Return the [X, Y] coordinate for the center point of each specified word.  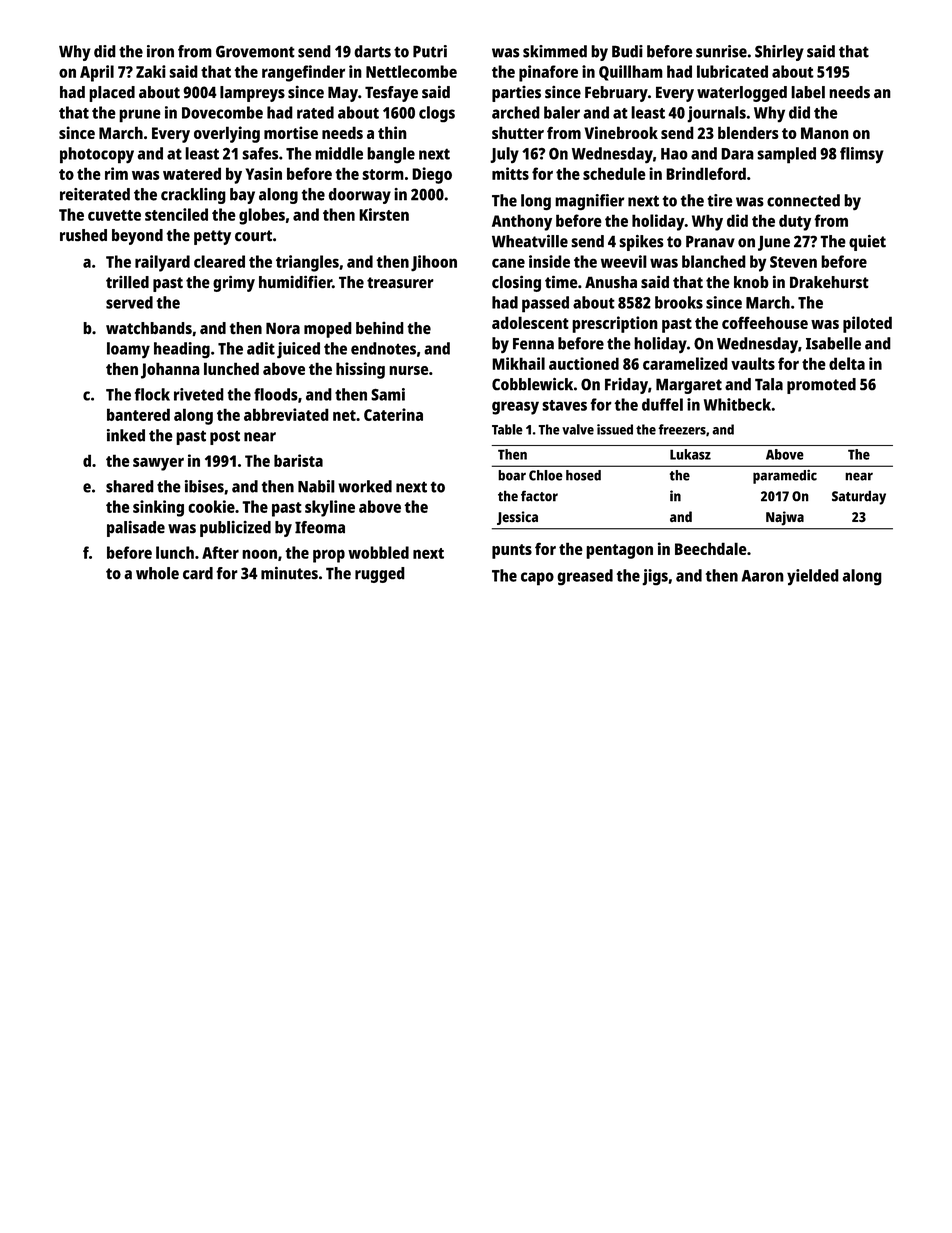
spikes [641, 243]
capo [537, 579]
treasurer [400, 283]
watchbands [149, 328]
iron [160, 51]
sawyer [158, 464]
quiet [867, 243]
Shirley [779, 53]
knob [751, 282]
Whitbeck [737, 404]
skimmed [555, 51]
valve [578, 429]
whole [157, 573]
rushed [83, 235]
